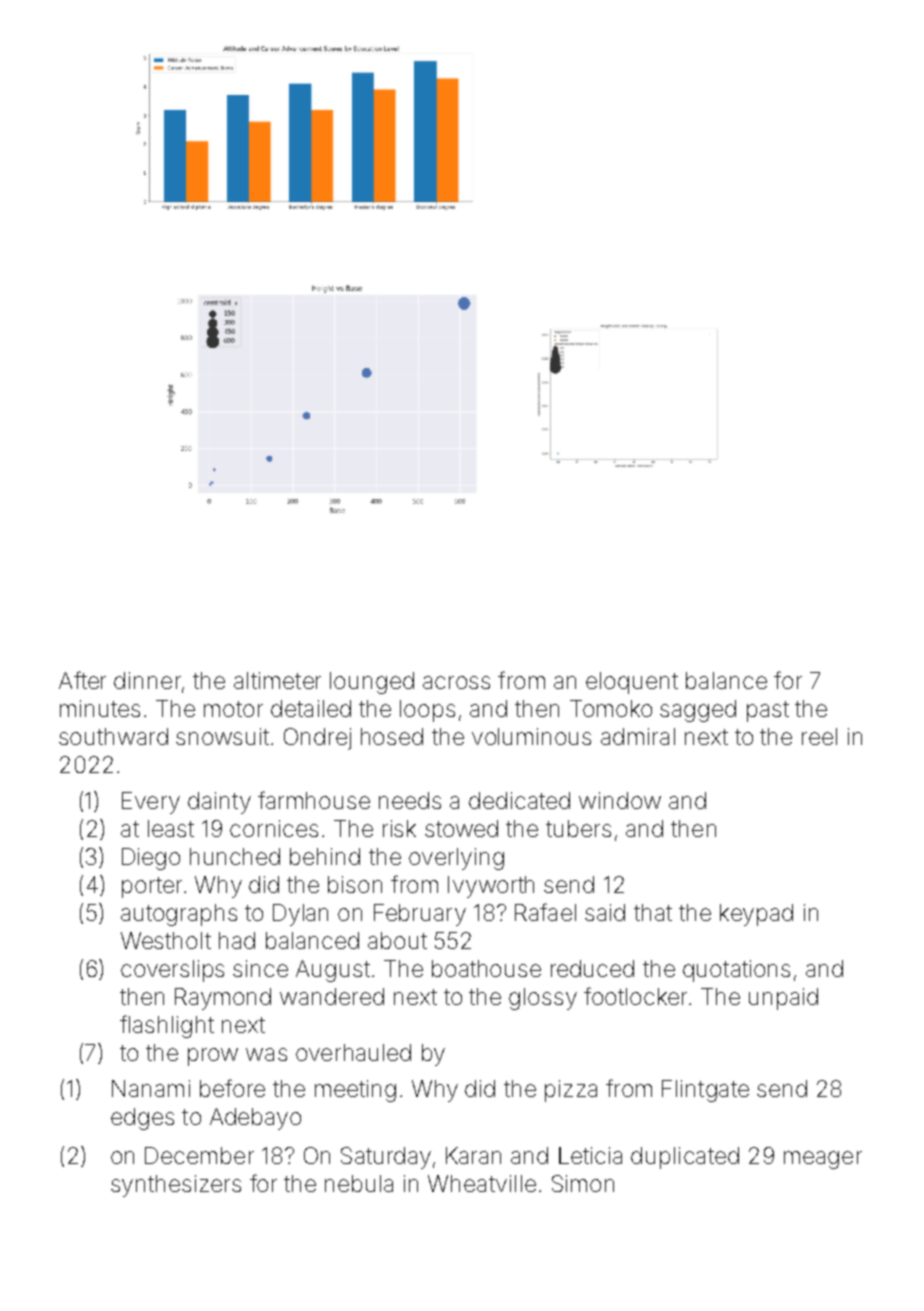 The image size is (924, 1311). Describe the element at coordinates (233, 709) in the image. I see `motor` at that location.
